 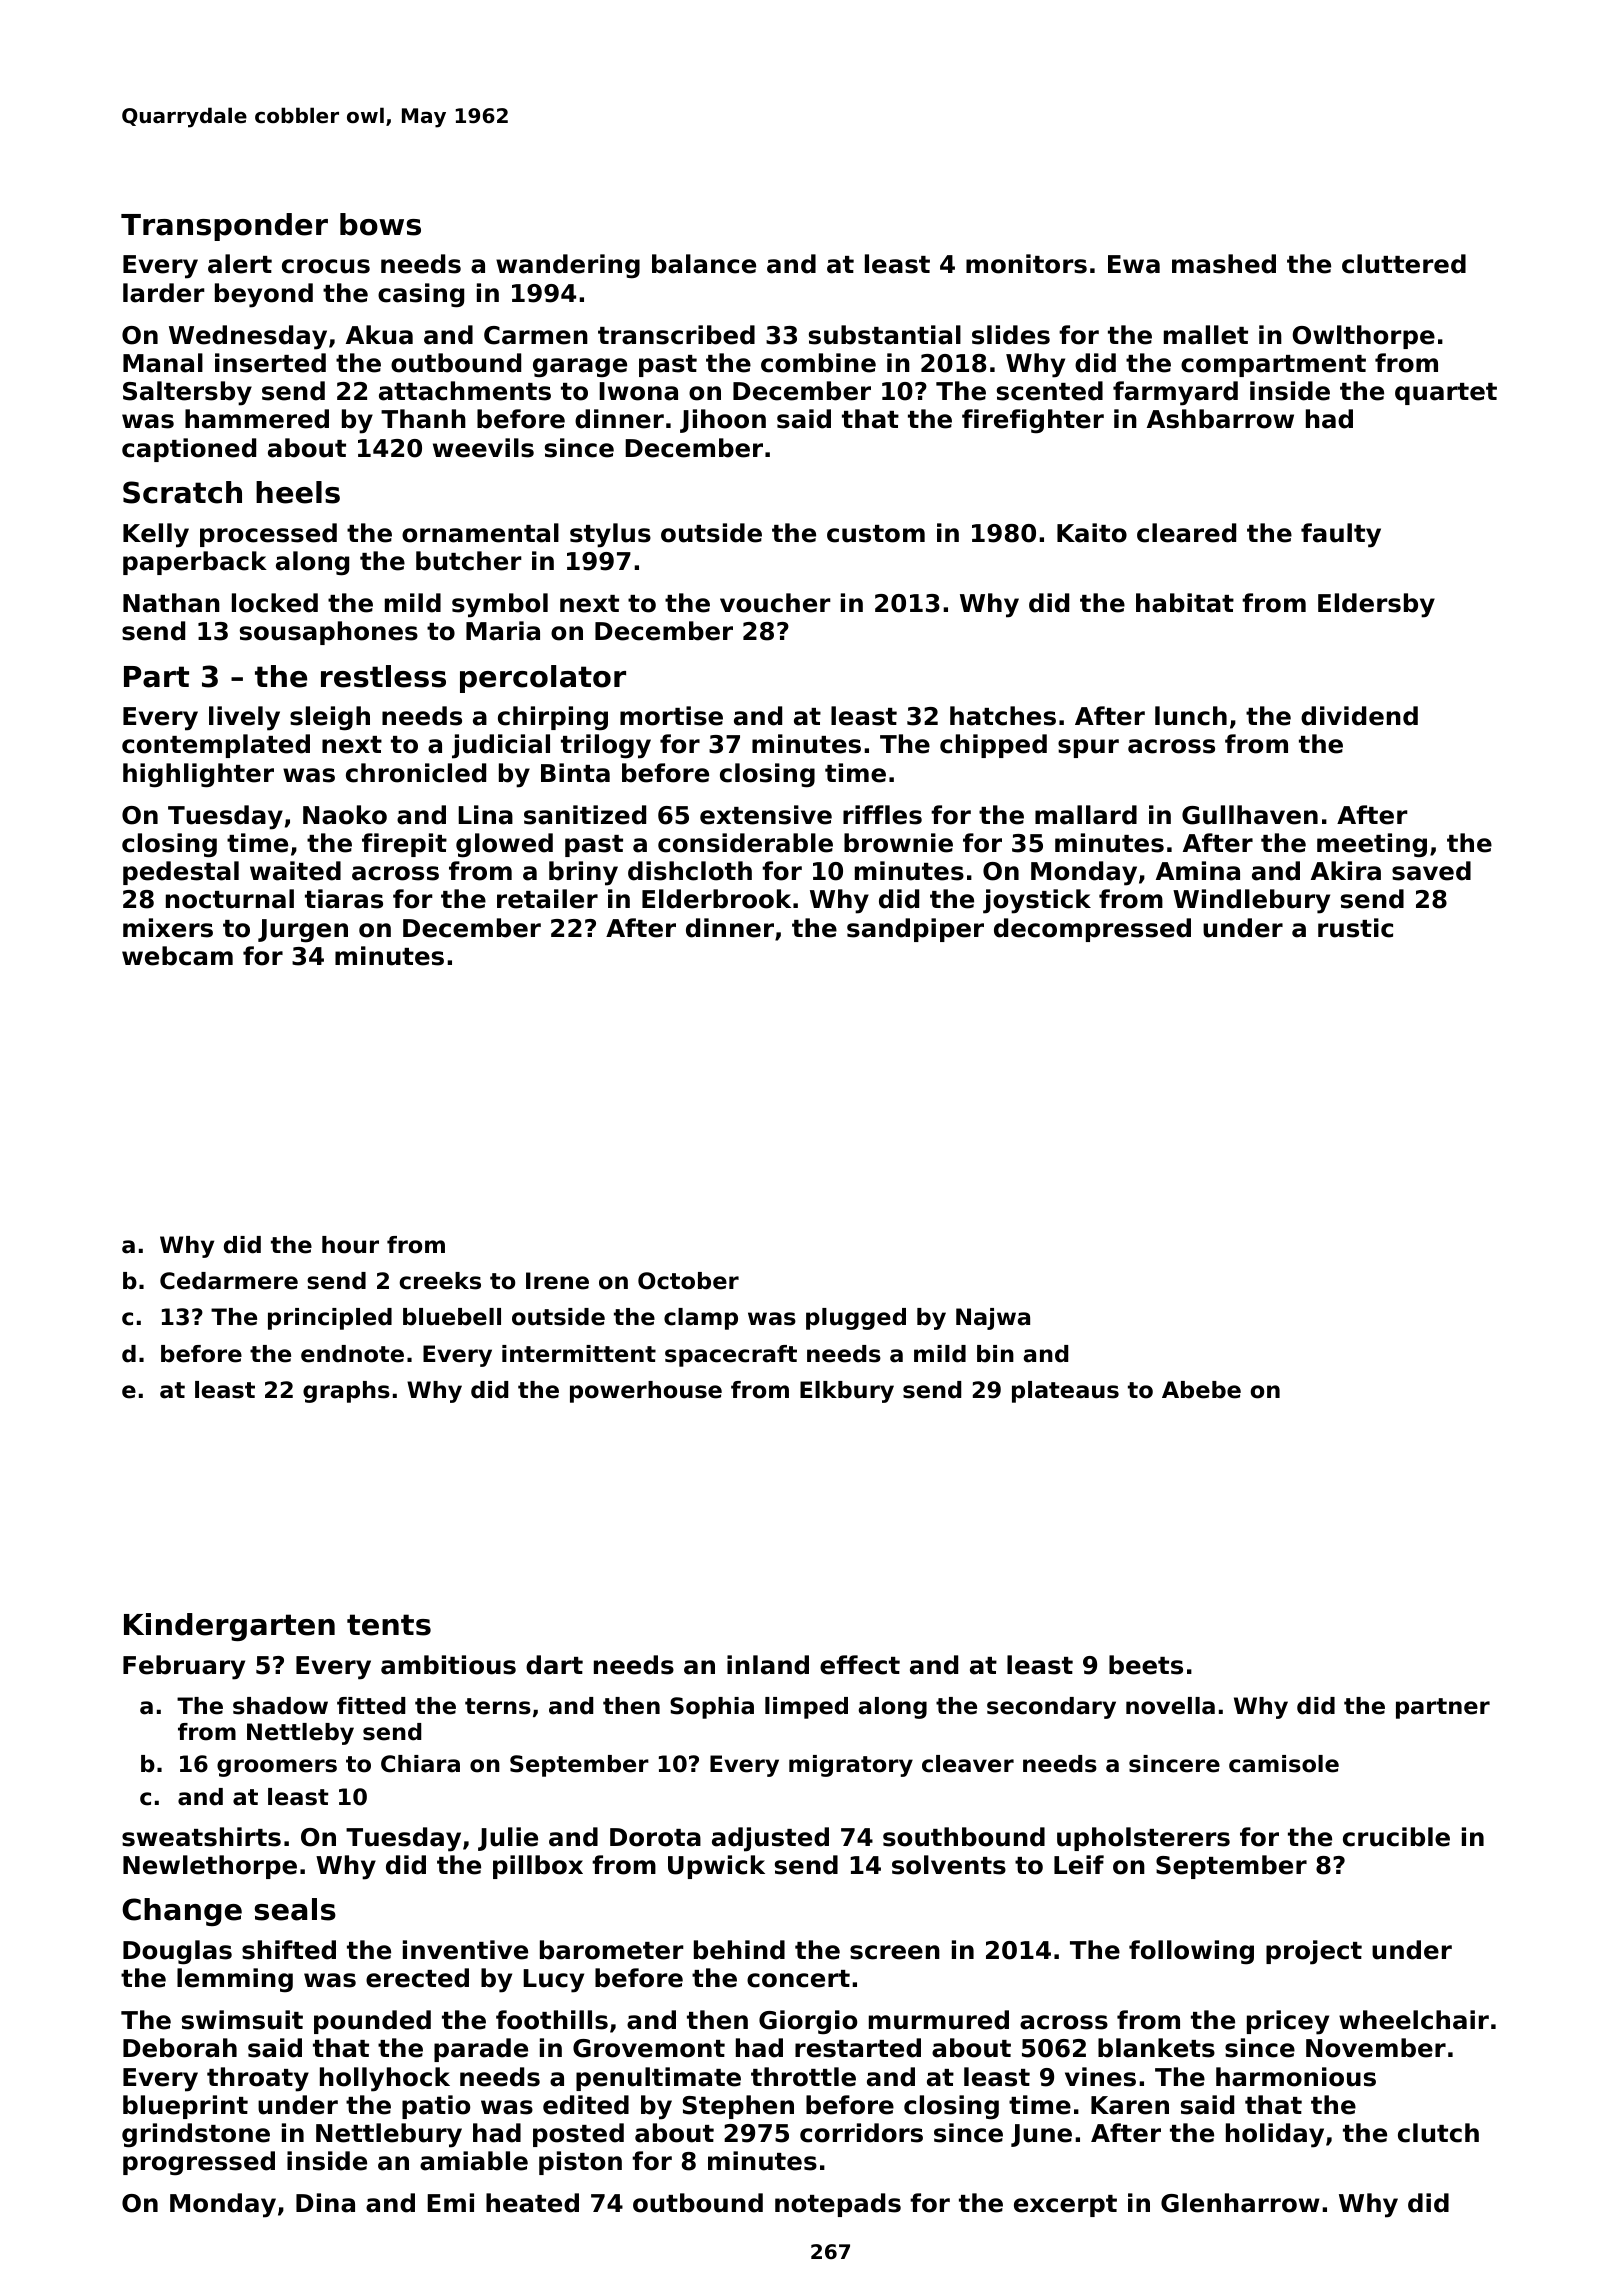 I want to click on migratory, so click(x=851, y=1766).
